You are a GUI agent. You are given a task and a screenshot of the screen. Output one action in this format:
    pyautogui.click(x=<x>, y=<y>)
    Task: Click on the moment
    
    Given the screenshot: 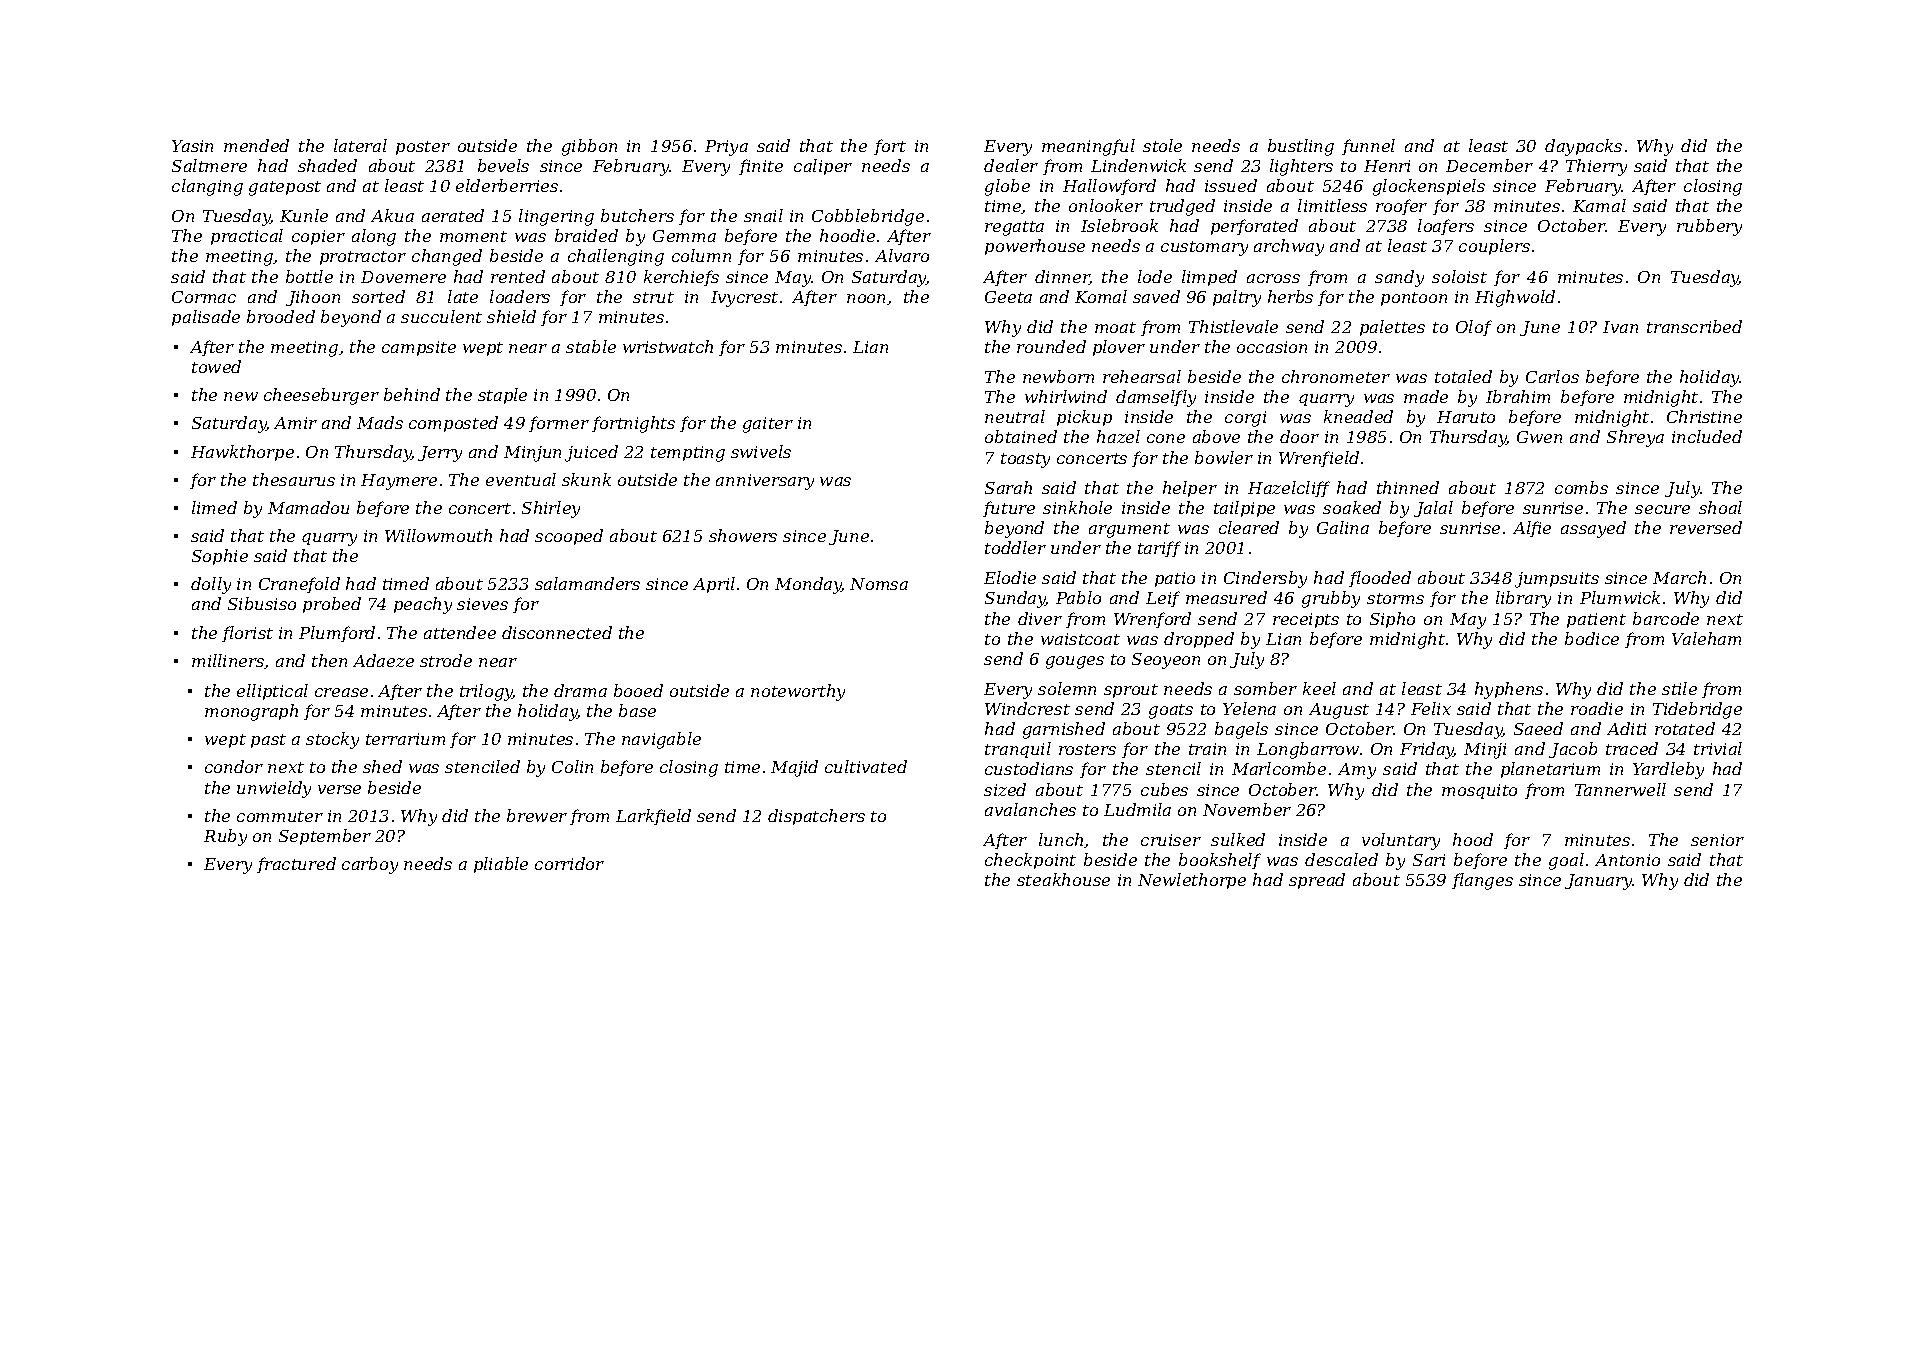 What is the action you would take?
    pyautogui.click(x=473, y=236)
